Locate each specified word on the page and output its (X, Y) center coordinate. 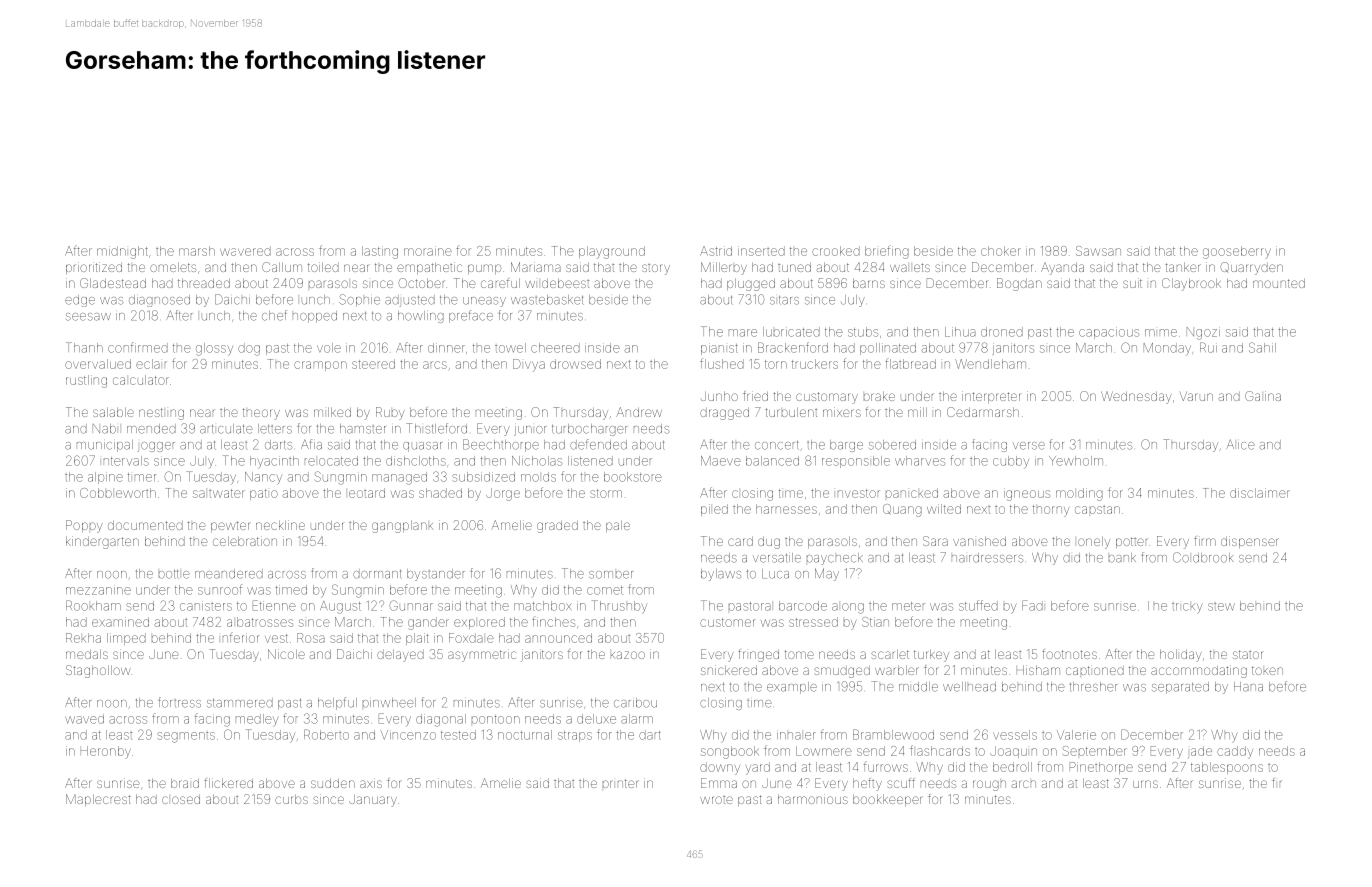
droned (1002, 332)
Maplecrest (98, 800)
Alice (1240, 444)
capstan (1097, 510)
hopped (315, 317)
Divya (529, 365)
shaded (440, 493)
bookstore (633, 477)
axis (371, 783)
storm (606, 493)
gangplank (402, 527)
